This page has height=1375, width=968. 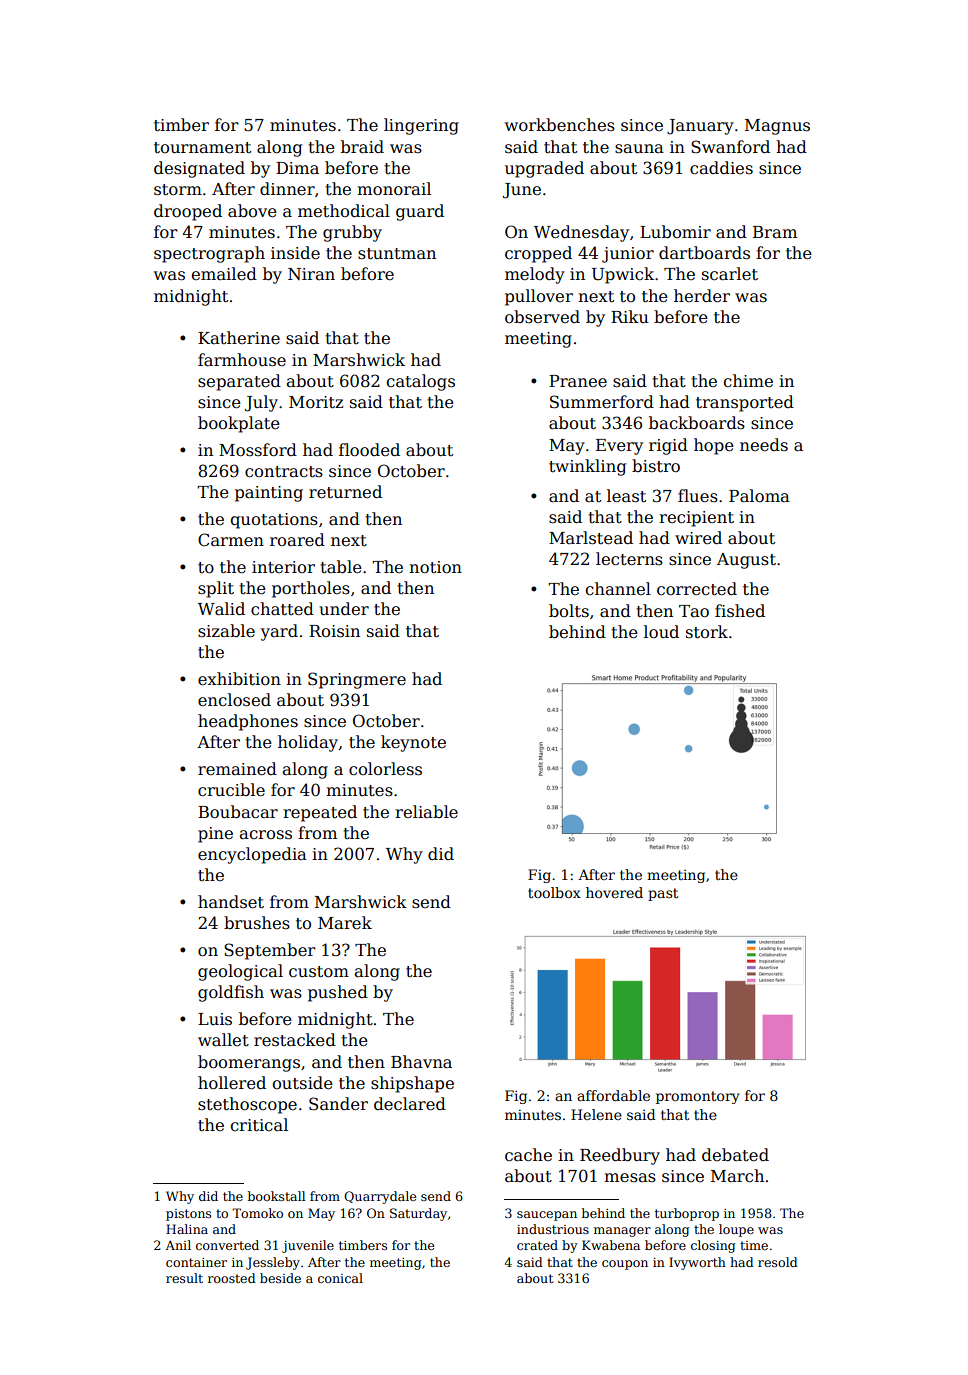 I want to click on conical, so click(x=340, y=1278).
